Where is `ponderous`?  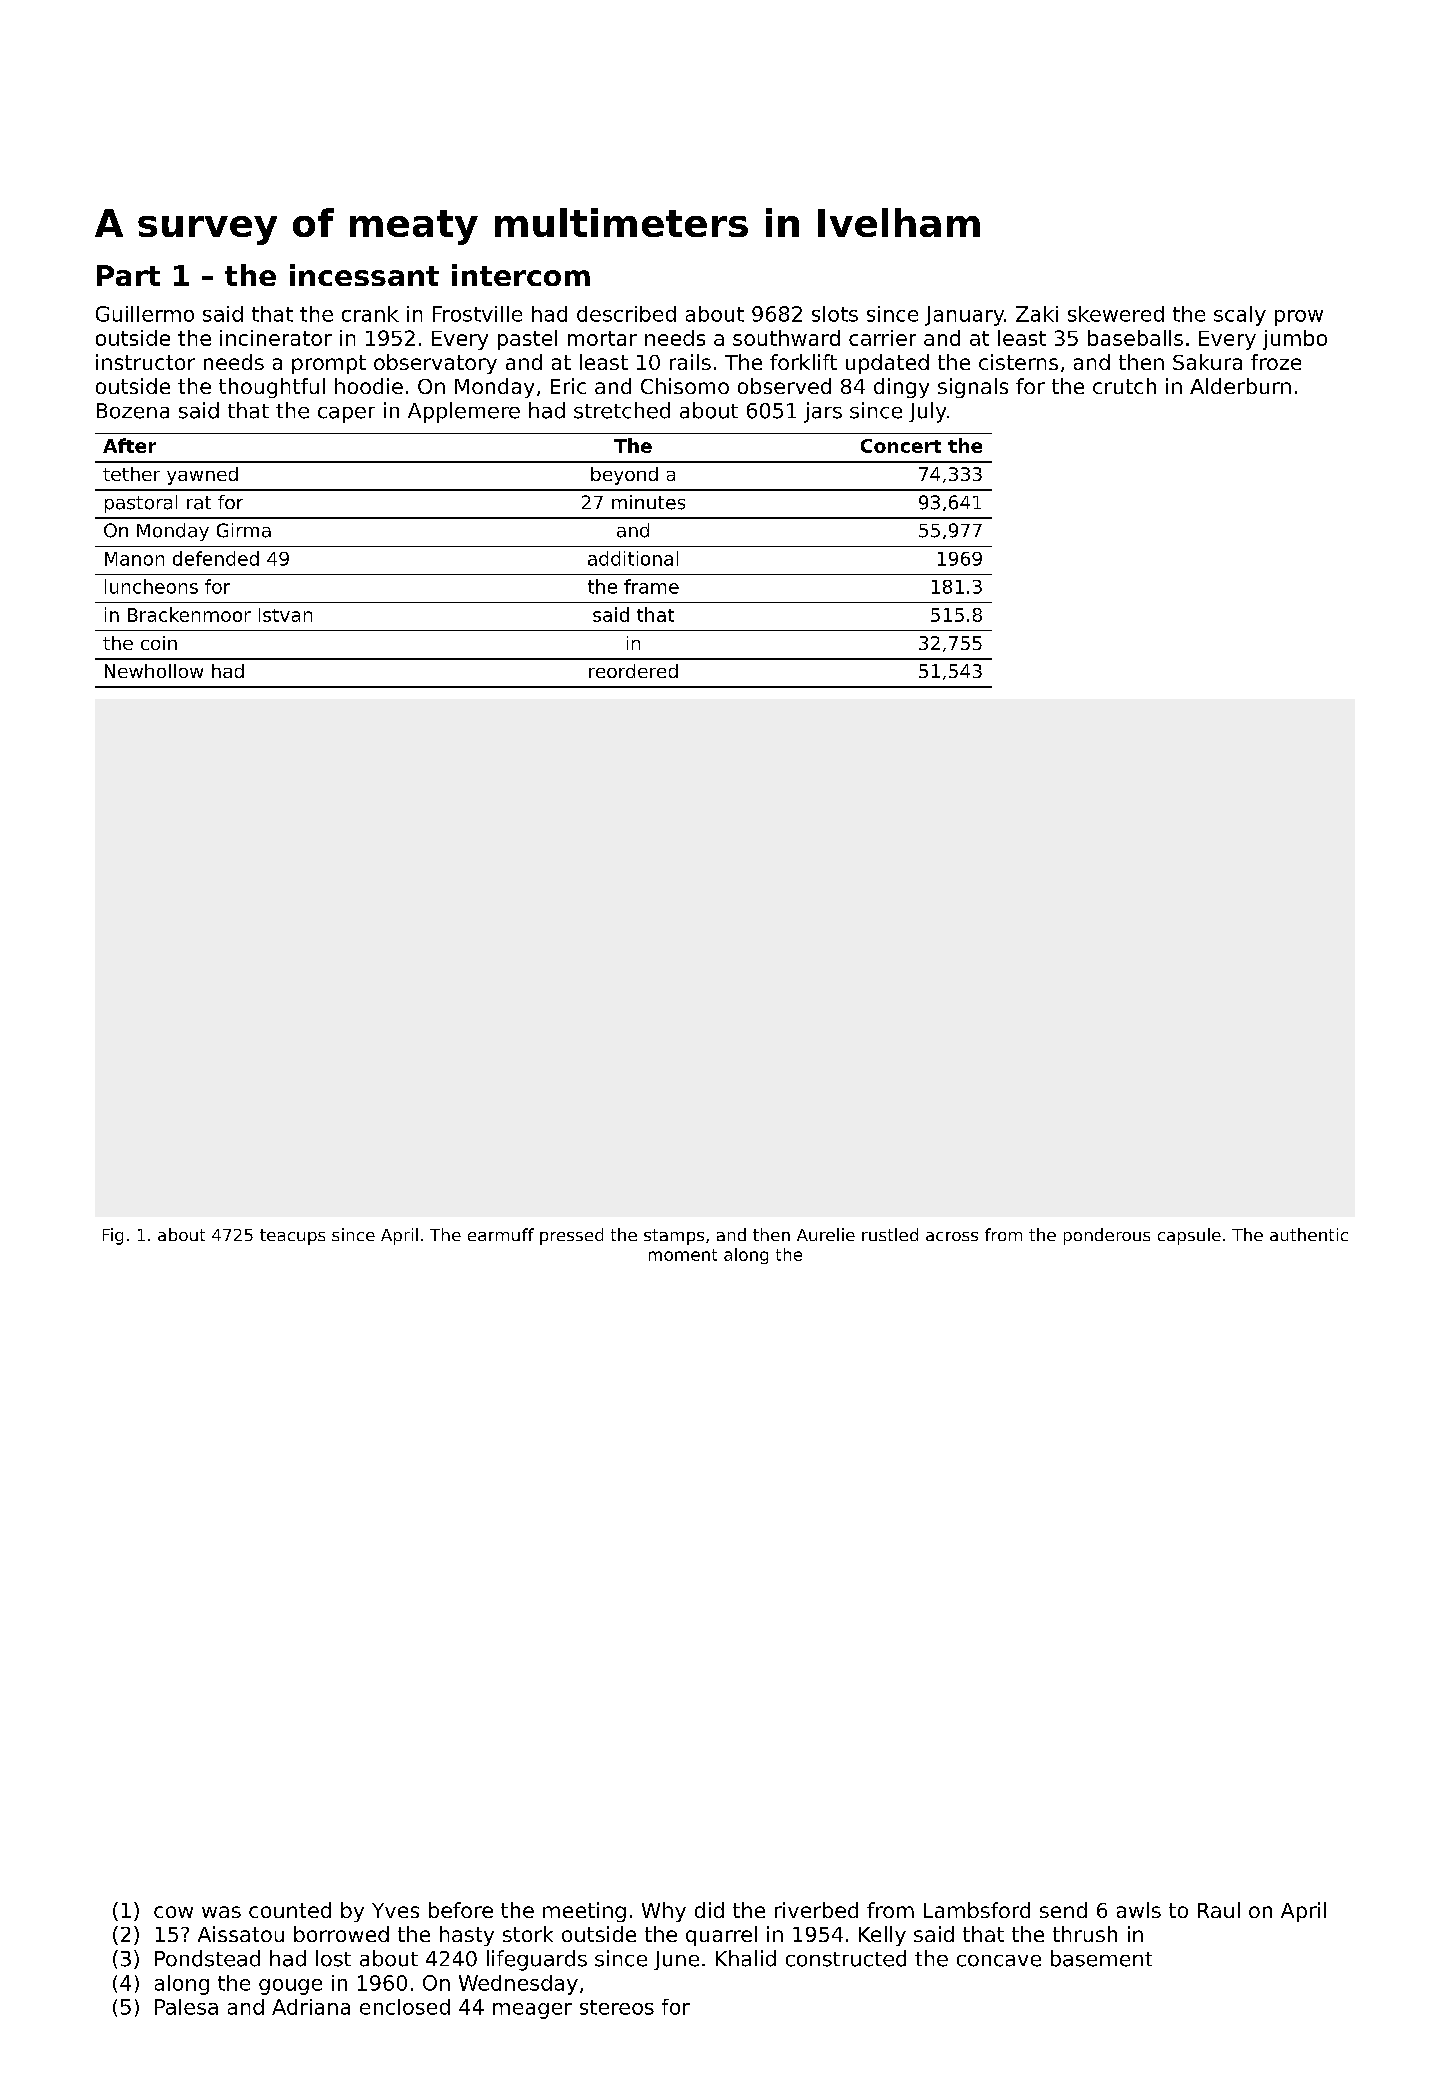 ponderous is located at coordinates (1107, 1236).
